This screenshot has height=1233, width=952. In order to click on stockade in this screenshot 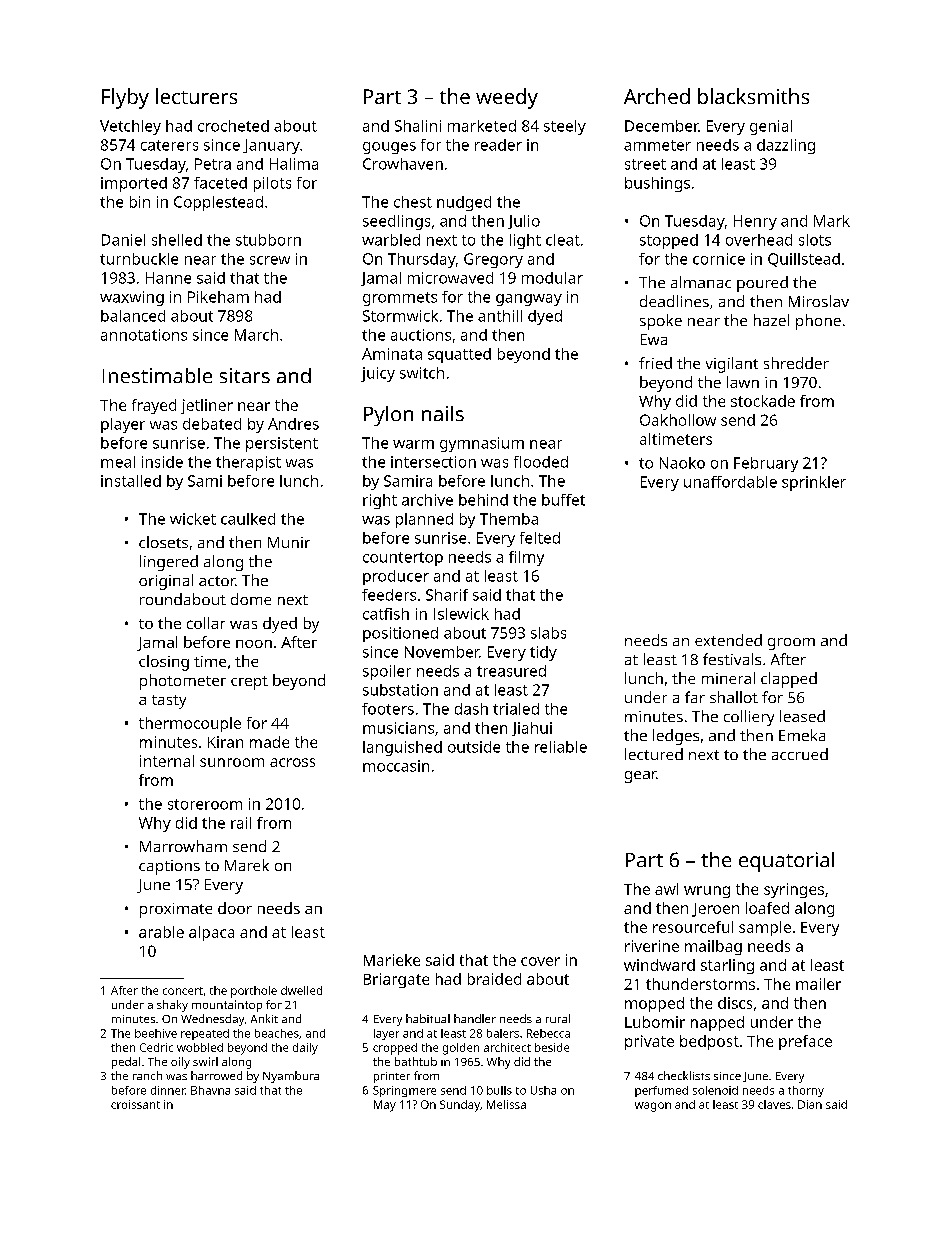, I will do `click(763, 401)`.
